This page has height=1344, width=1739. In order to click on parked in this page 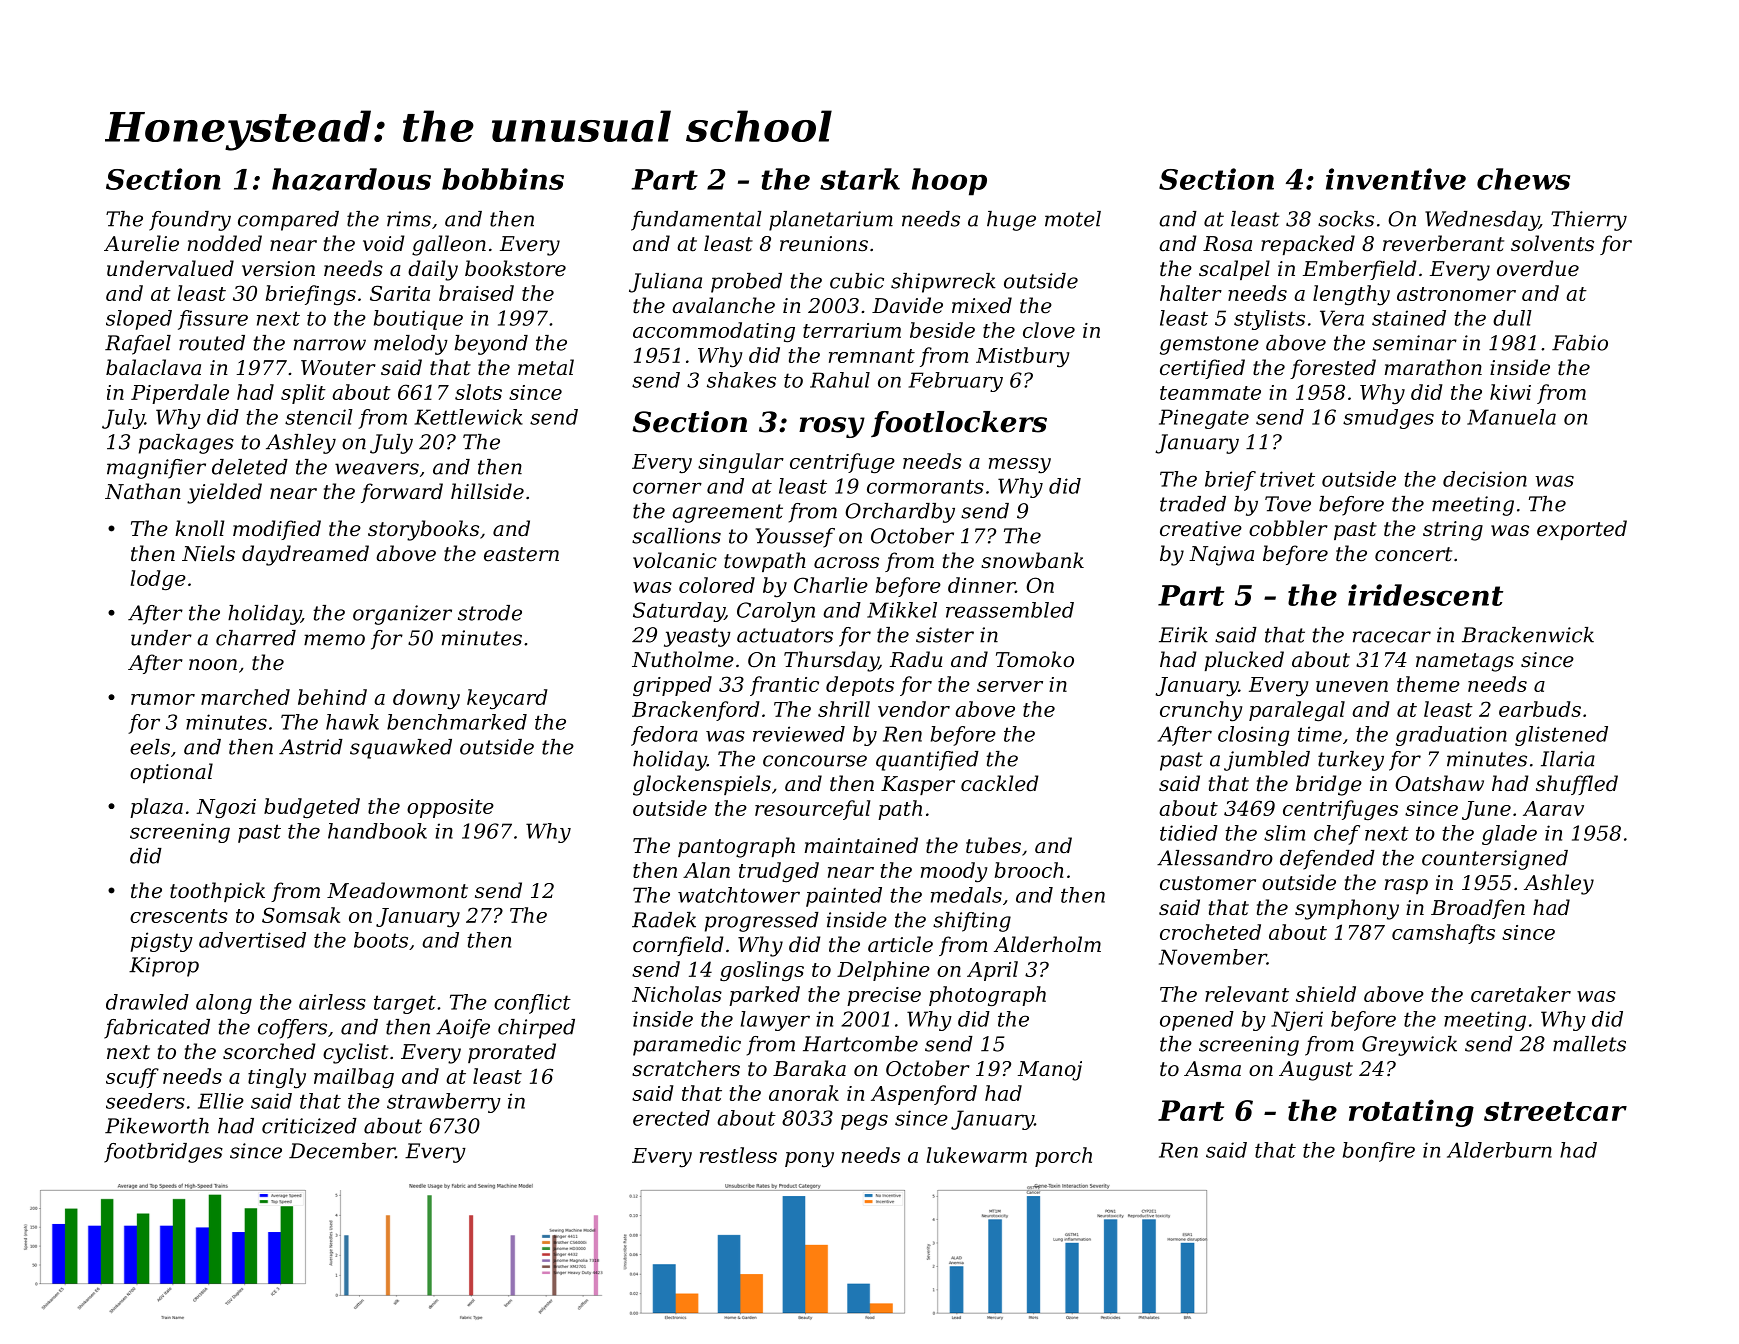, I will do `click(764, 996)`.
